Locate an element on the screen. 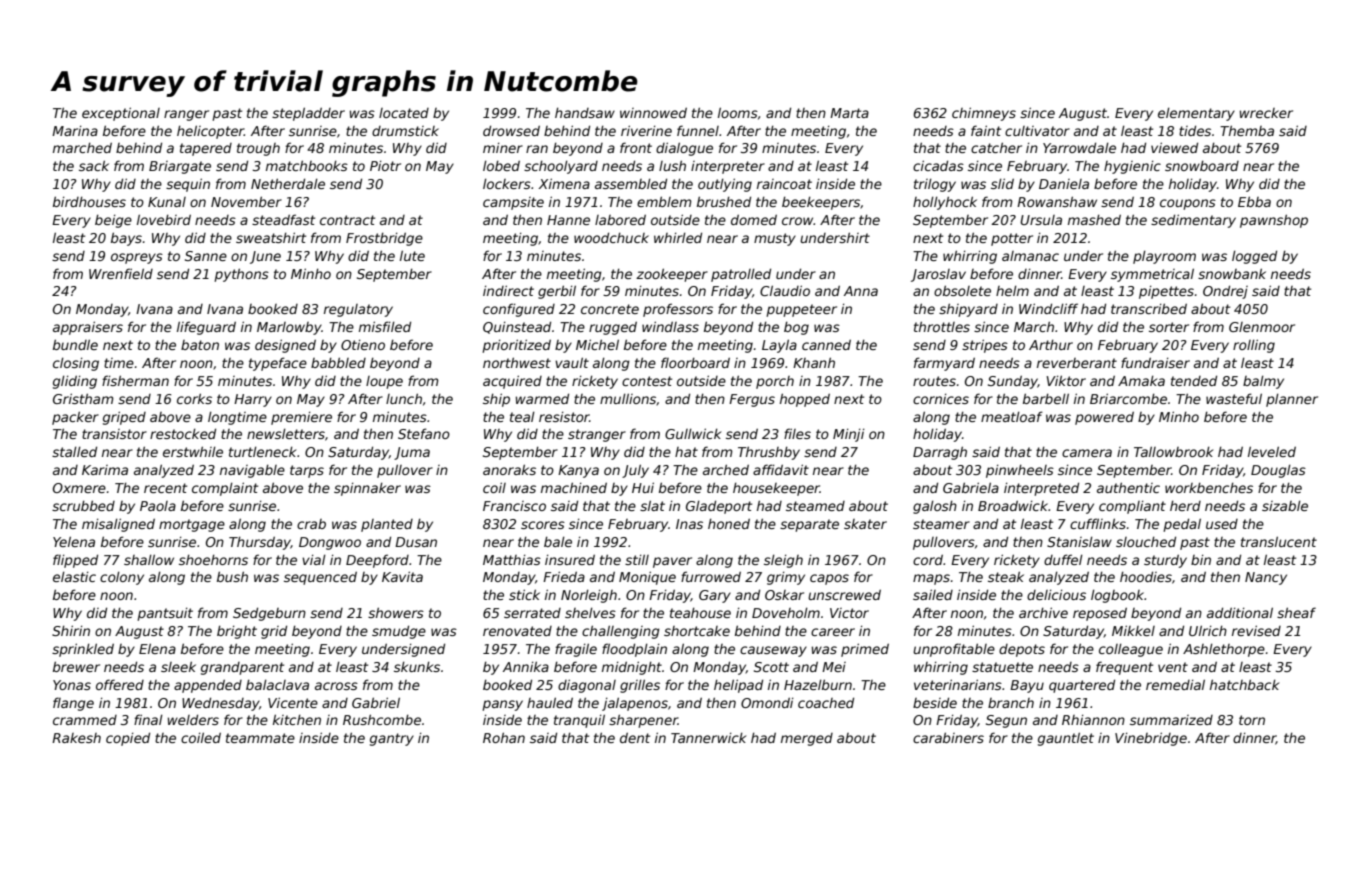 The height and width of the screenshot is (887, 1372). teammate is located at coordinates (260, 738).
